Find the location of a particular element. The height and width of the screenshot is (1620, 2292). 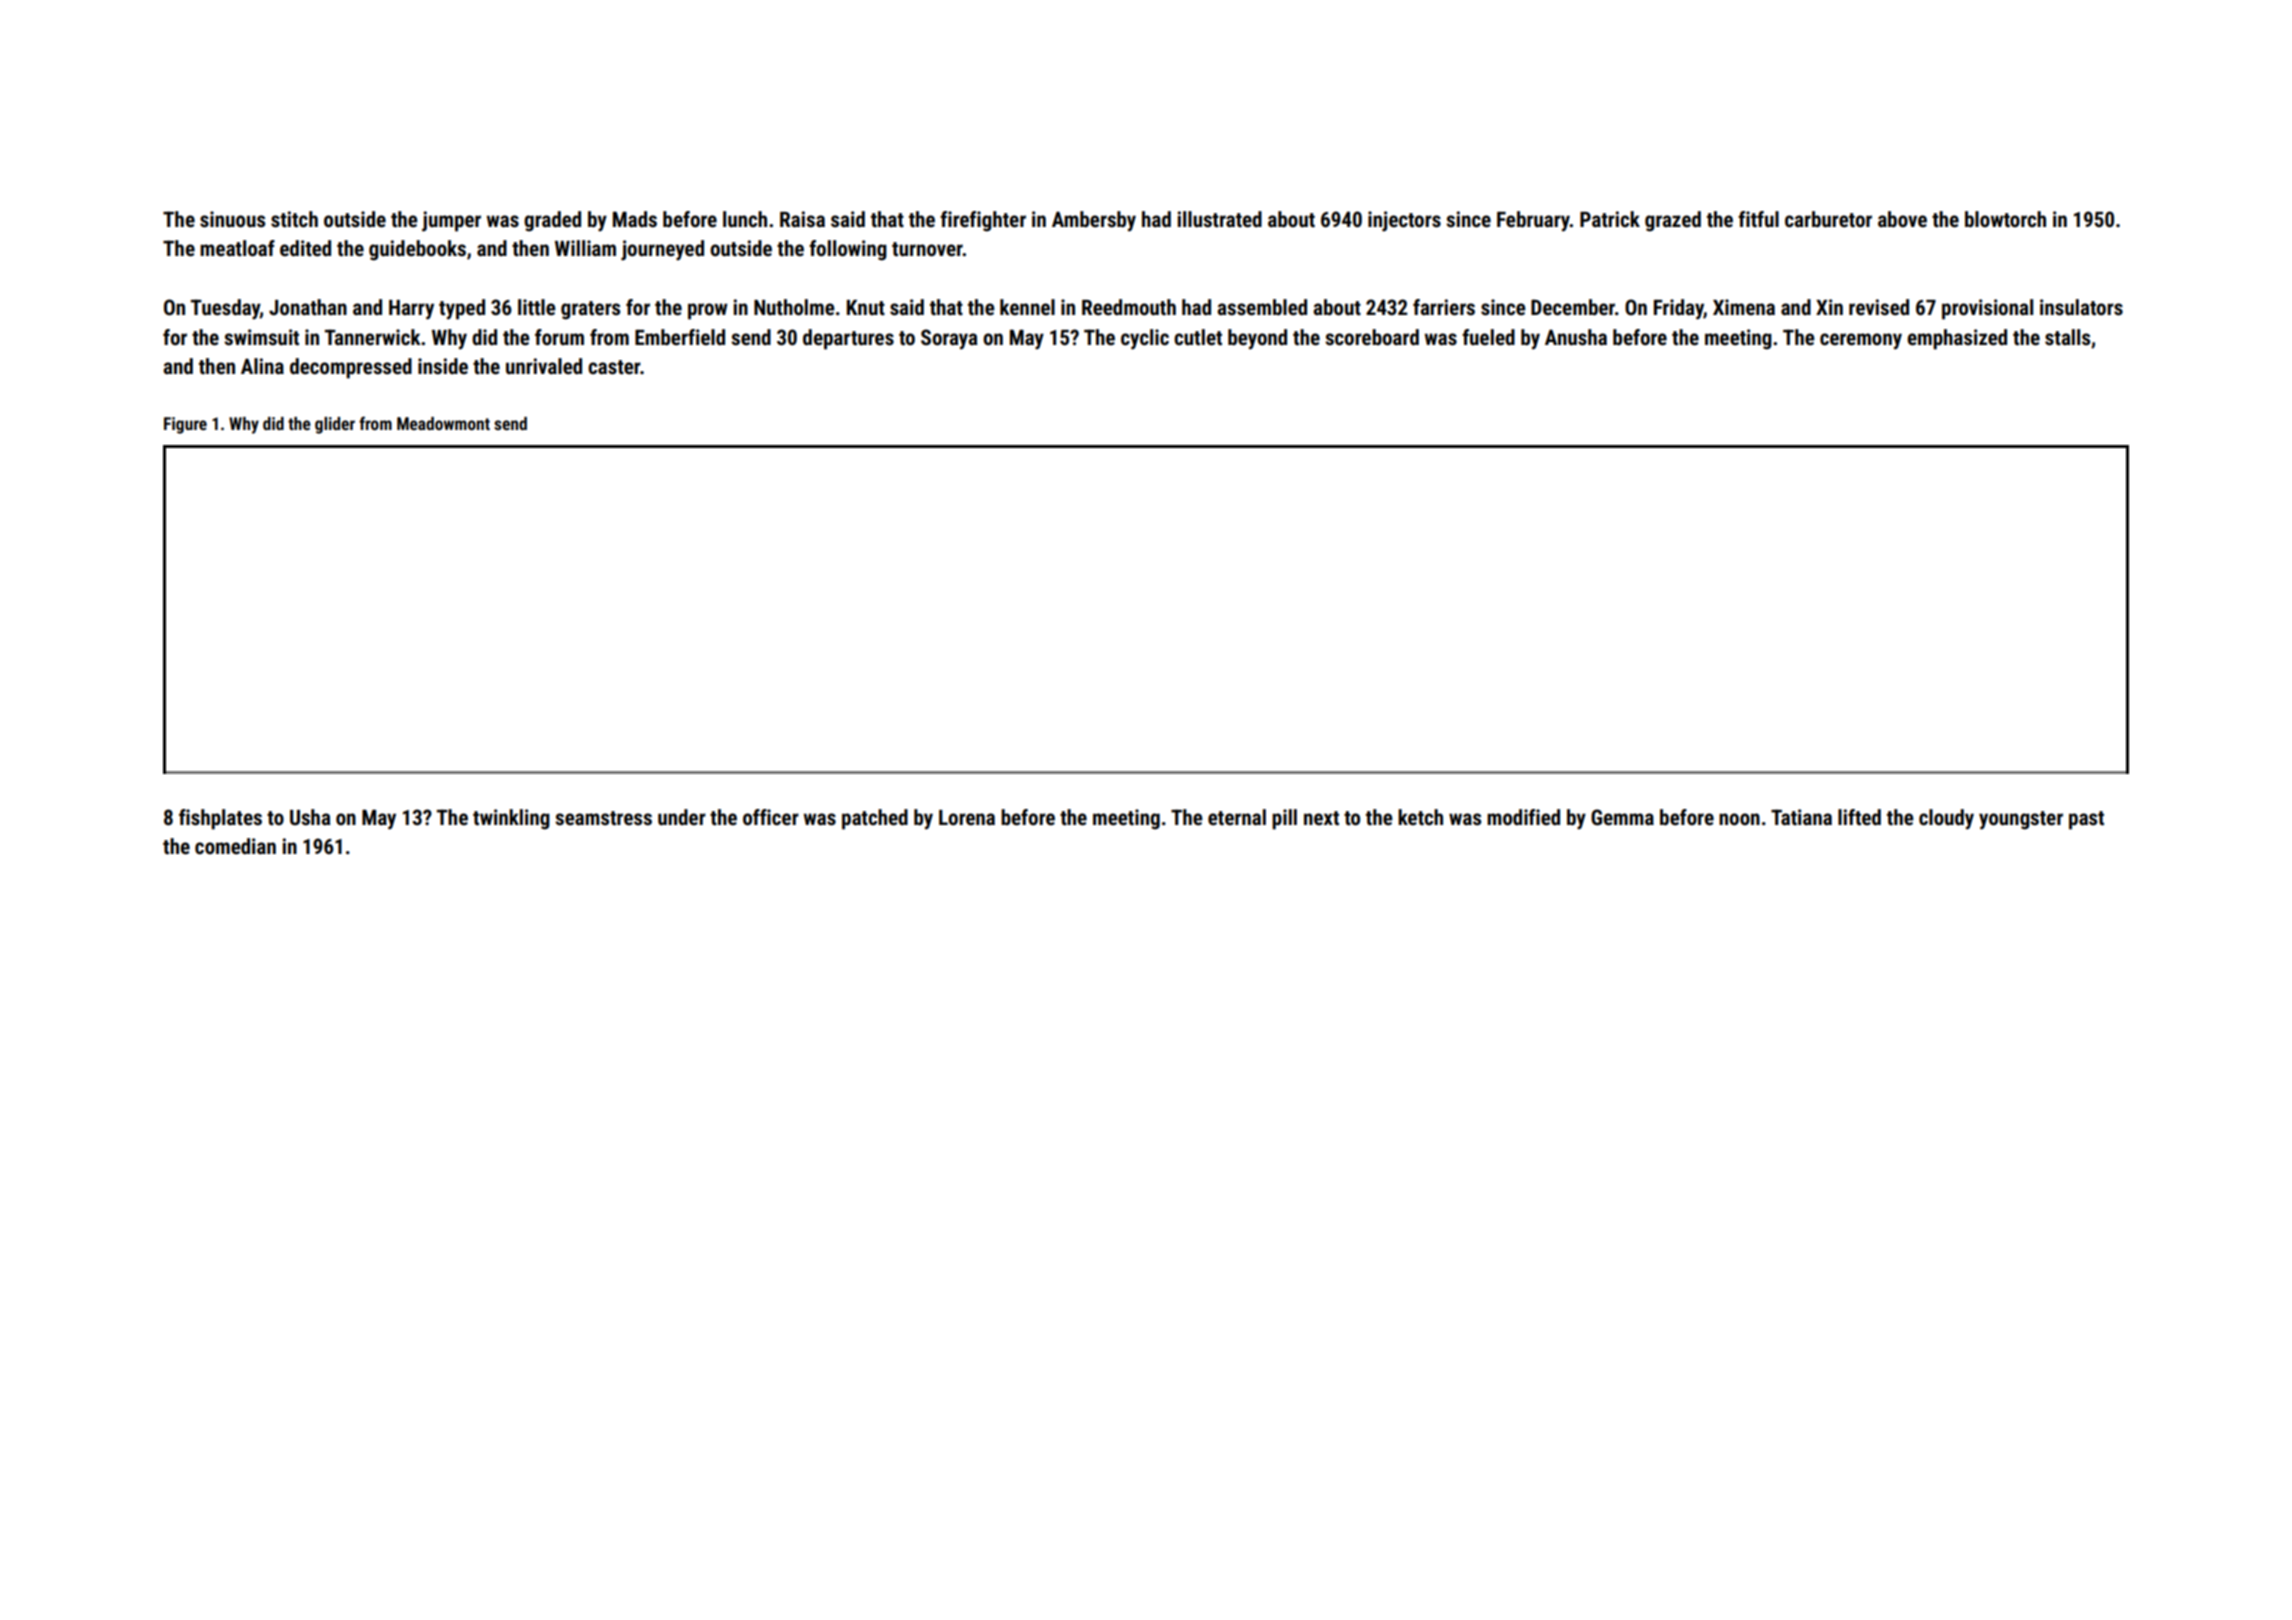

glider is located at coordinates (335, 425).
